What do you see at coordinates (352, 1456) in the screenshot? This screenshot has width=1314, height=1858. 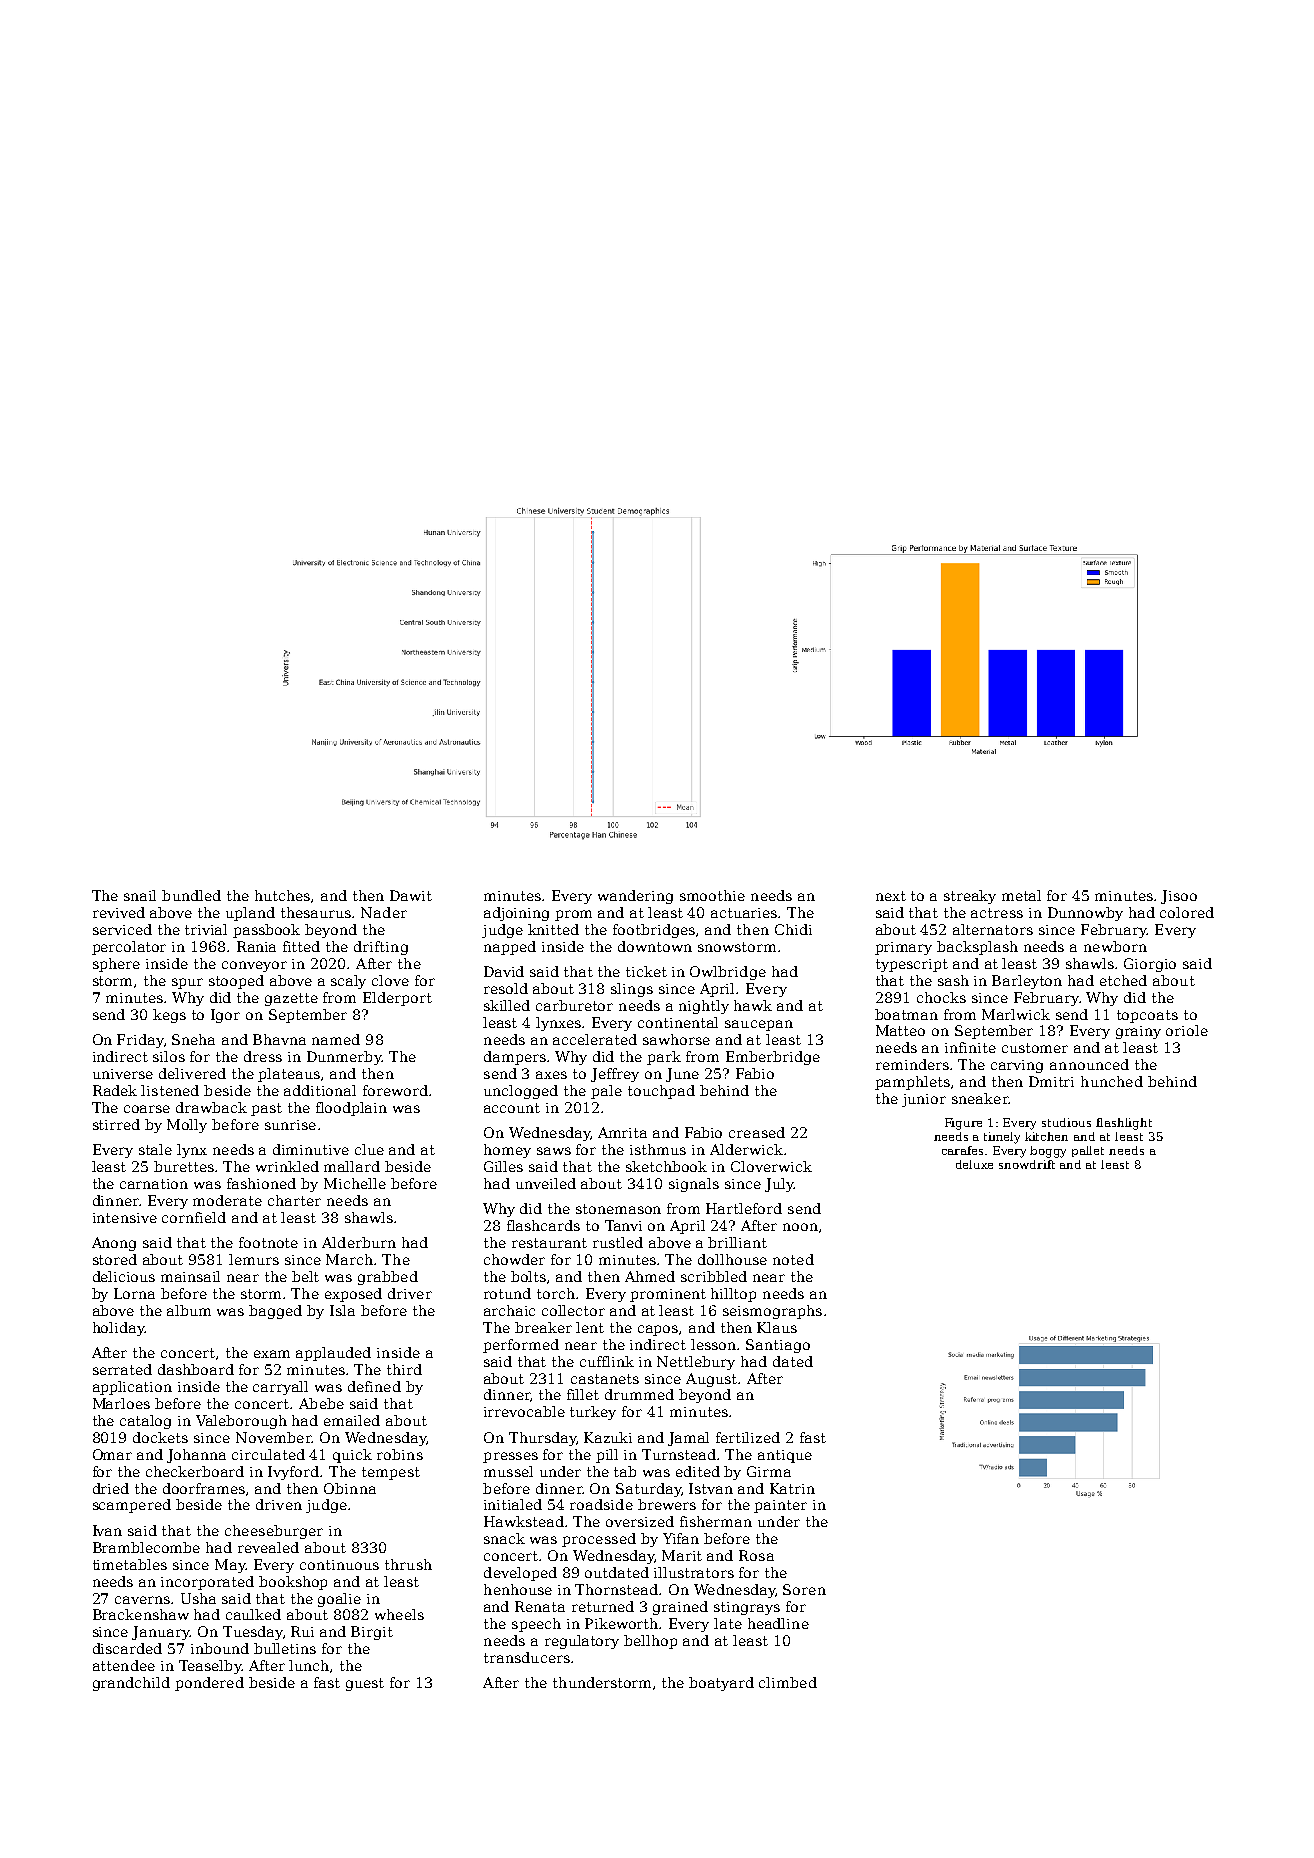 I see `quick` at bounding box center [352, 1456].
